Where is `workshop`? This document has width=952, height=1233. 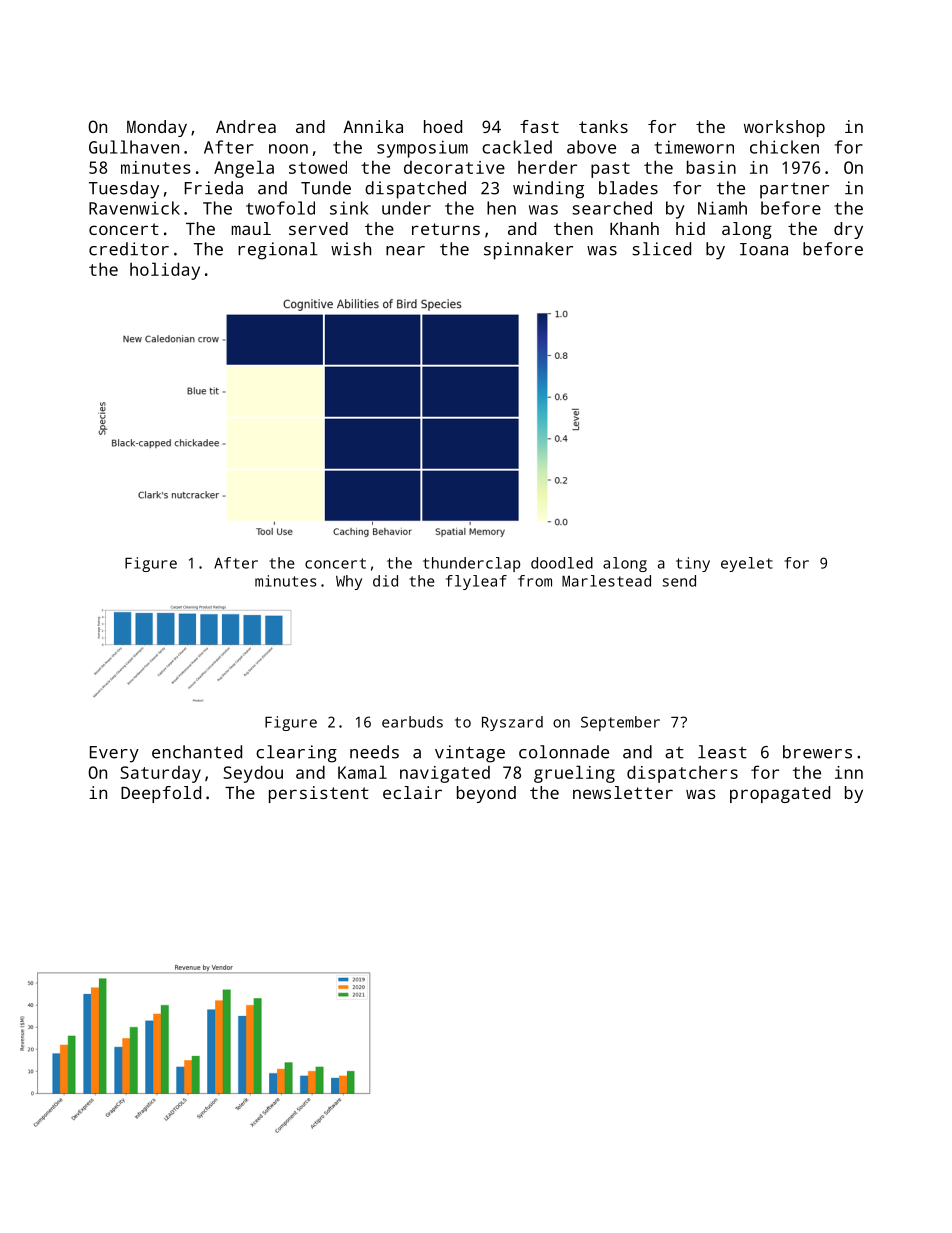 workshop is located at coordinates (784, 128).
